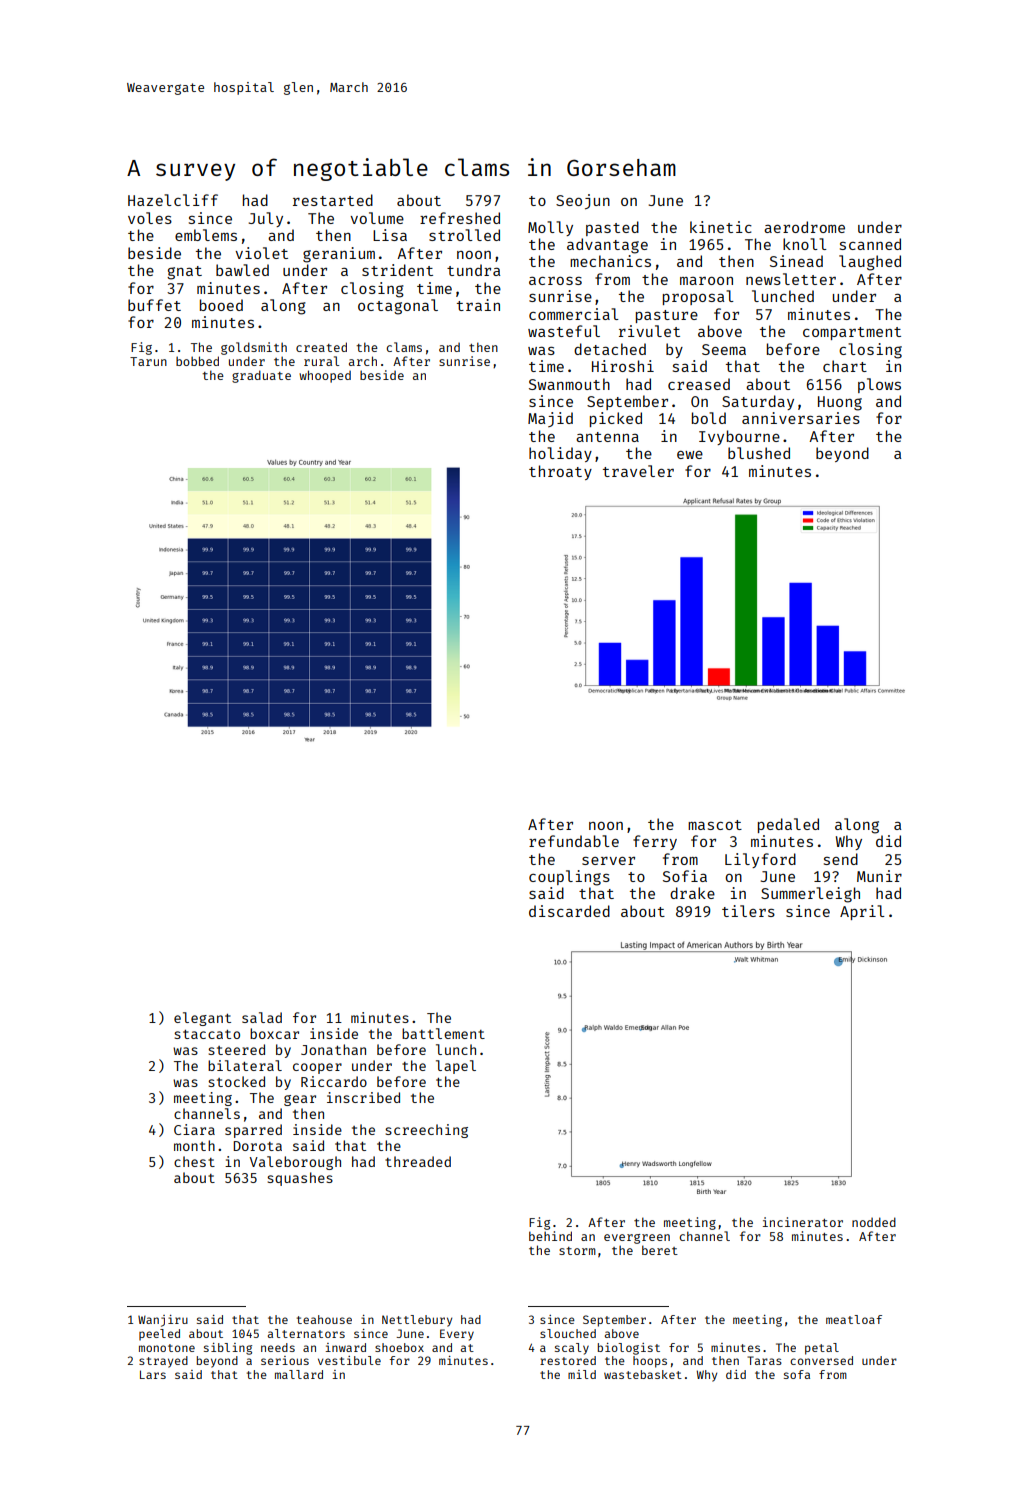 The width and height of the image is (1030, 1492). What do you see at coordinates (574, 841) in the image?
I see `refundable` at bounding box center [574, 841].
